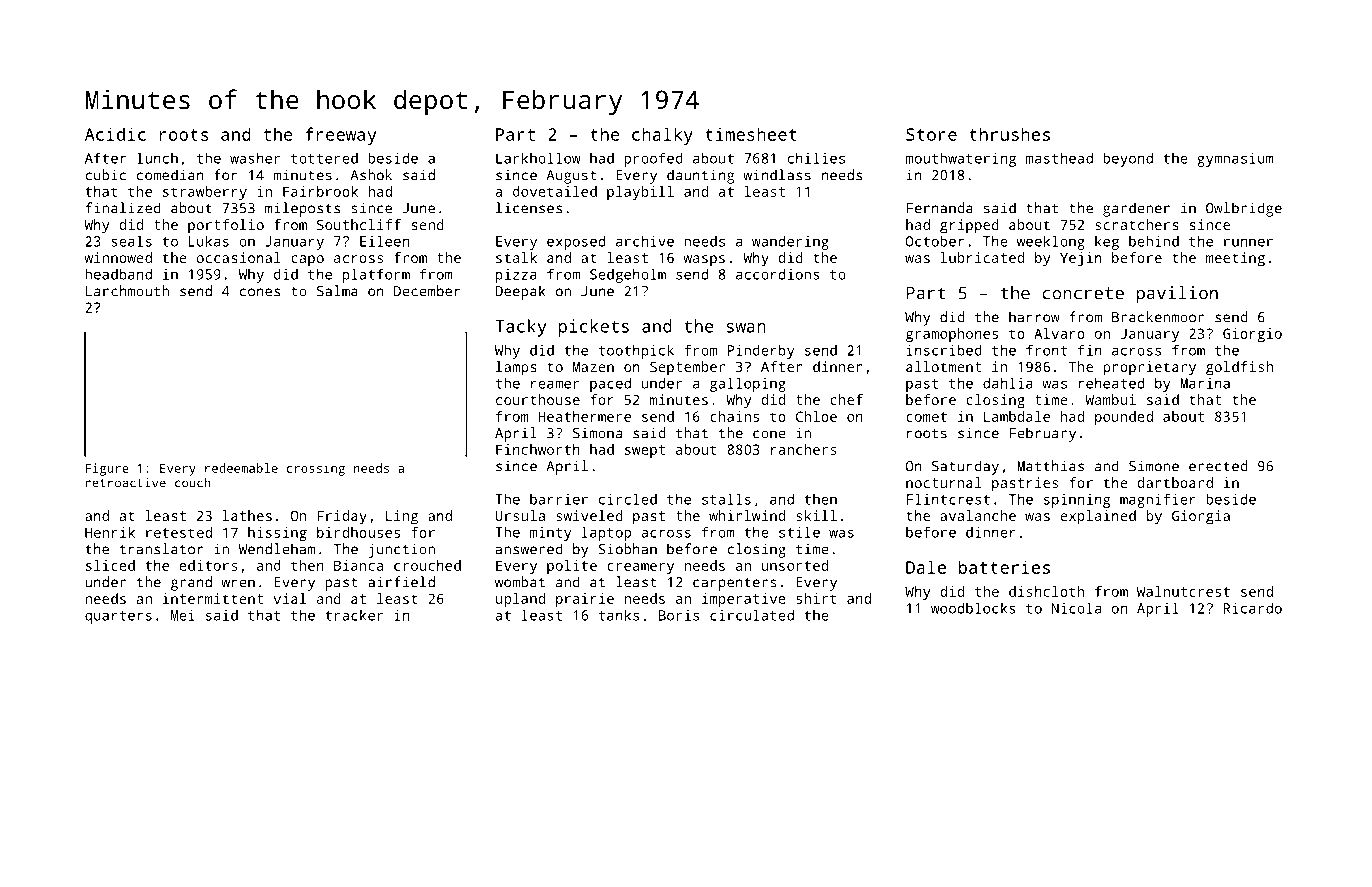 This image has width=1372, height=887. Describe the element at coordinates (115, 134) in the image. I see `Acidic` at that location.
